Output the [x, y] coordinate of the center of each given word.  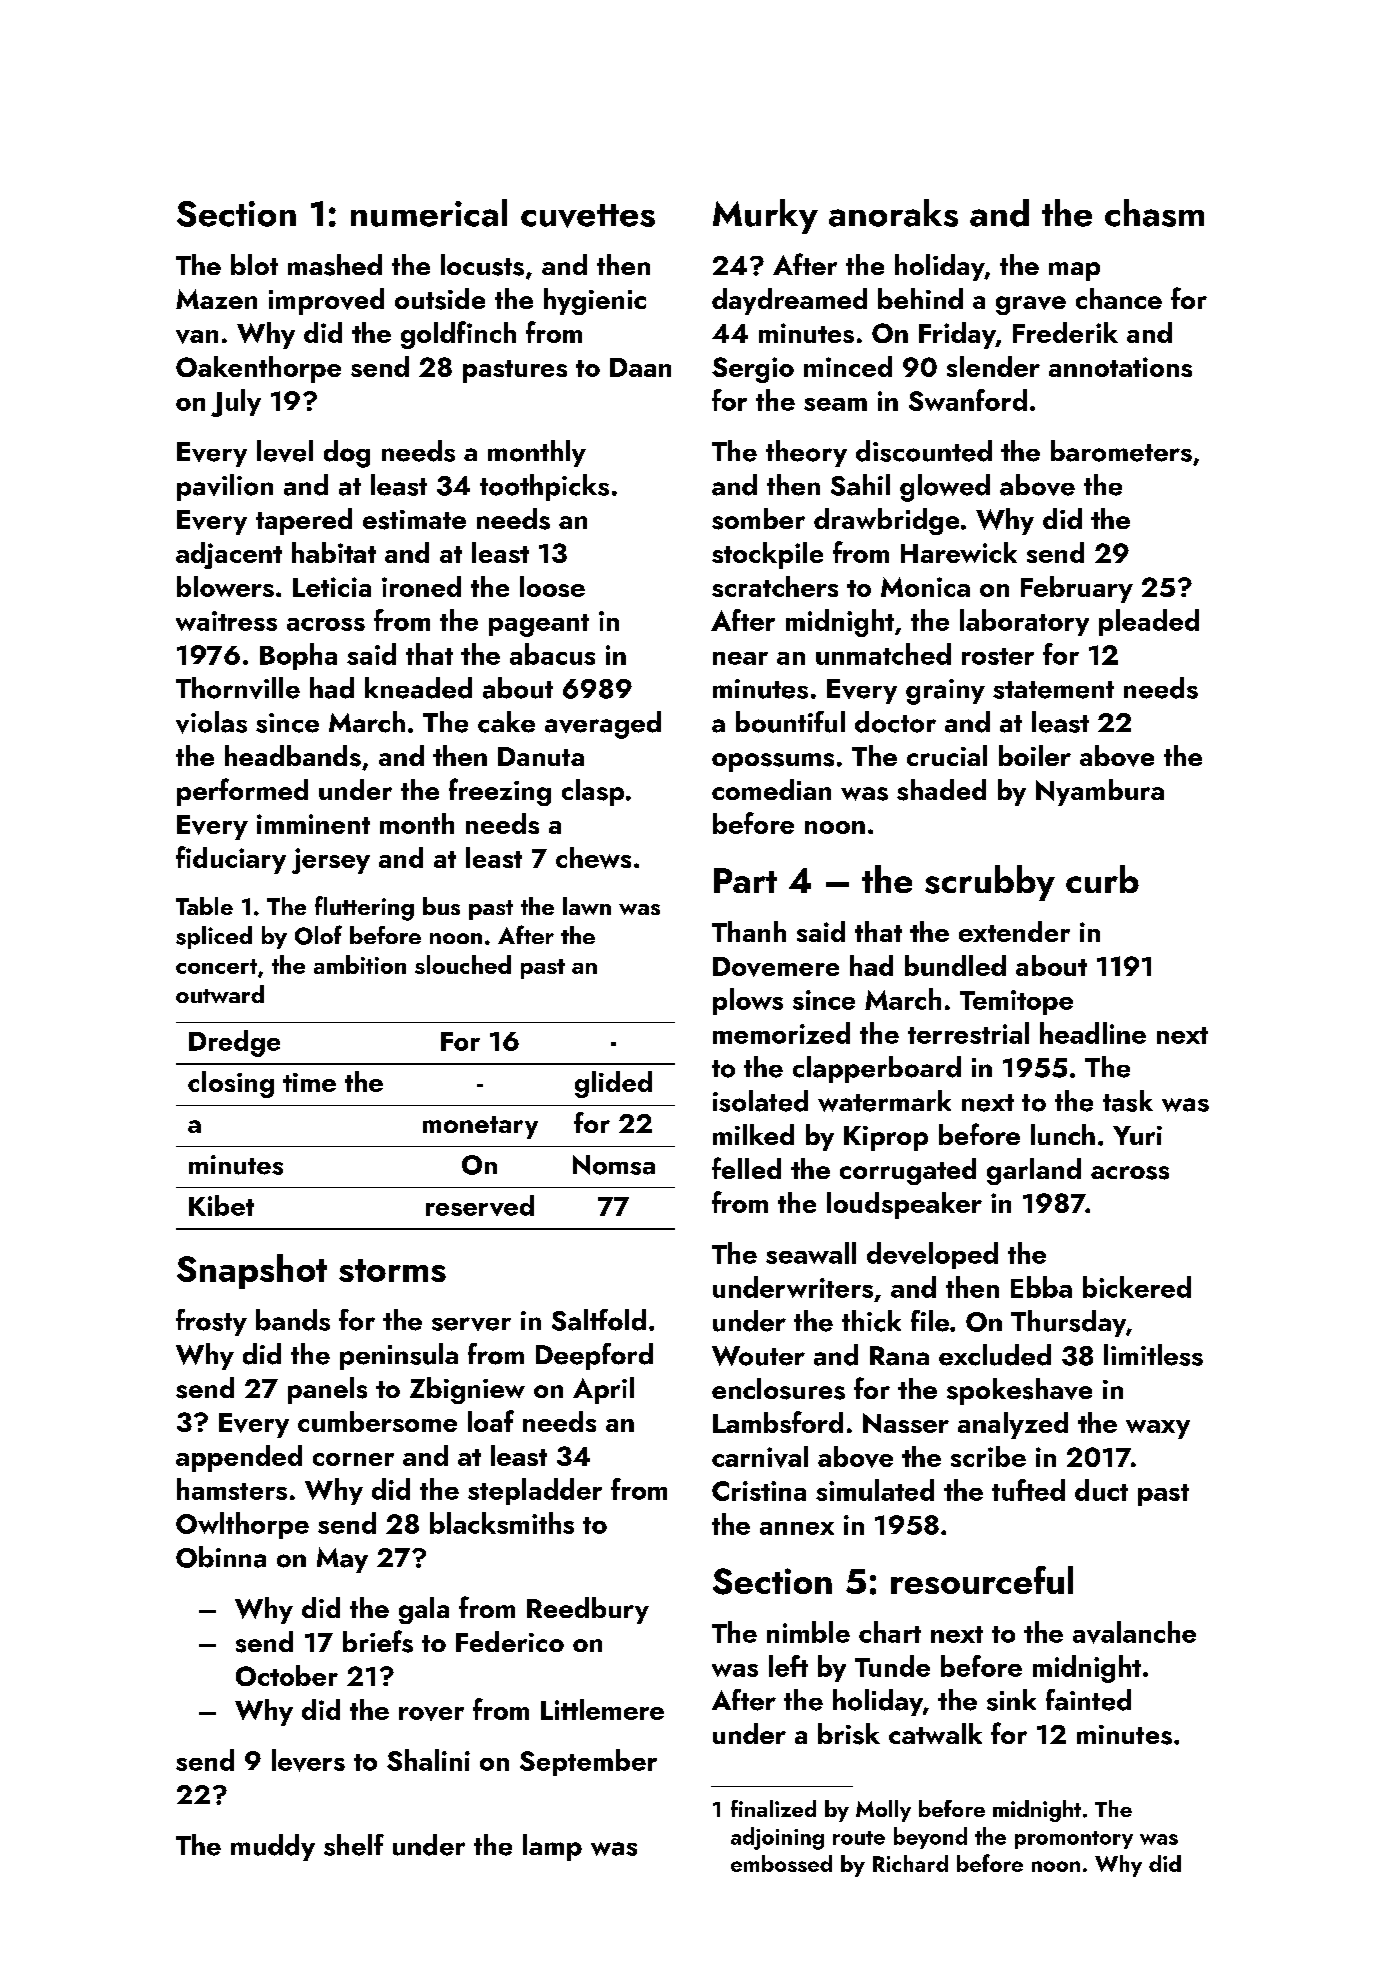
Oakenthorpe [258, 369]
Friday [957, 335]
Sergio [753, 370]
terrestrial [968, 1033]
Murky [765, 216]
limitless [1153, 1355]
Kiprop [886, 1138]
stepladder [535, 1491]
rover [431, 1714]
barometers [1121, 451]
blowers [225, 586]
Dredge [234, 1043]
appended [239, 1458]
